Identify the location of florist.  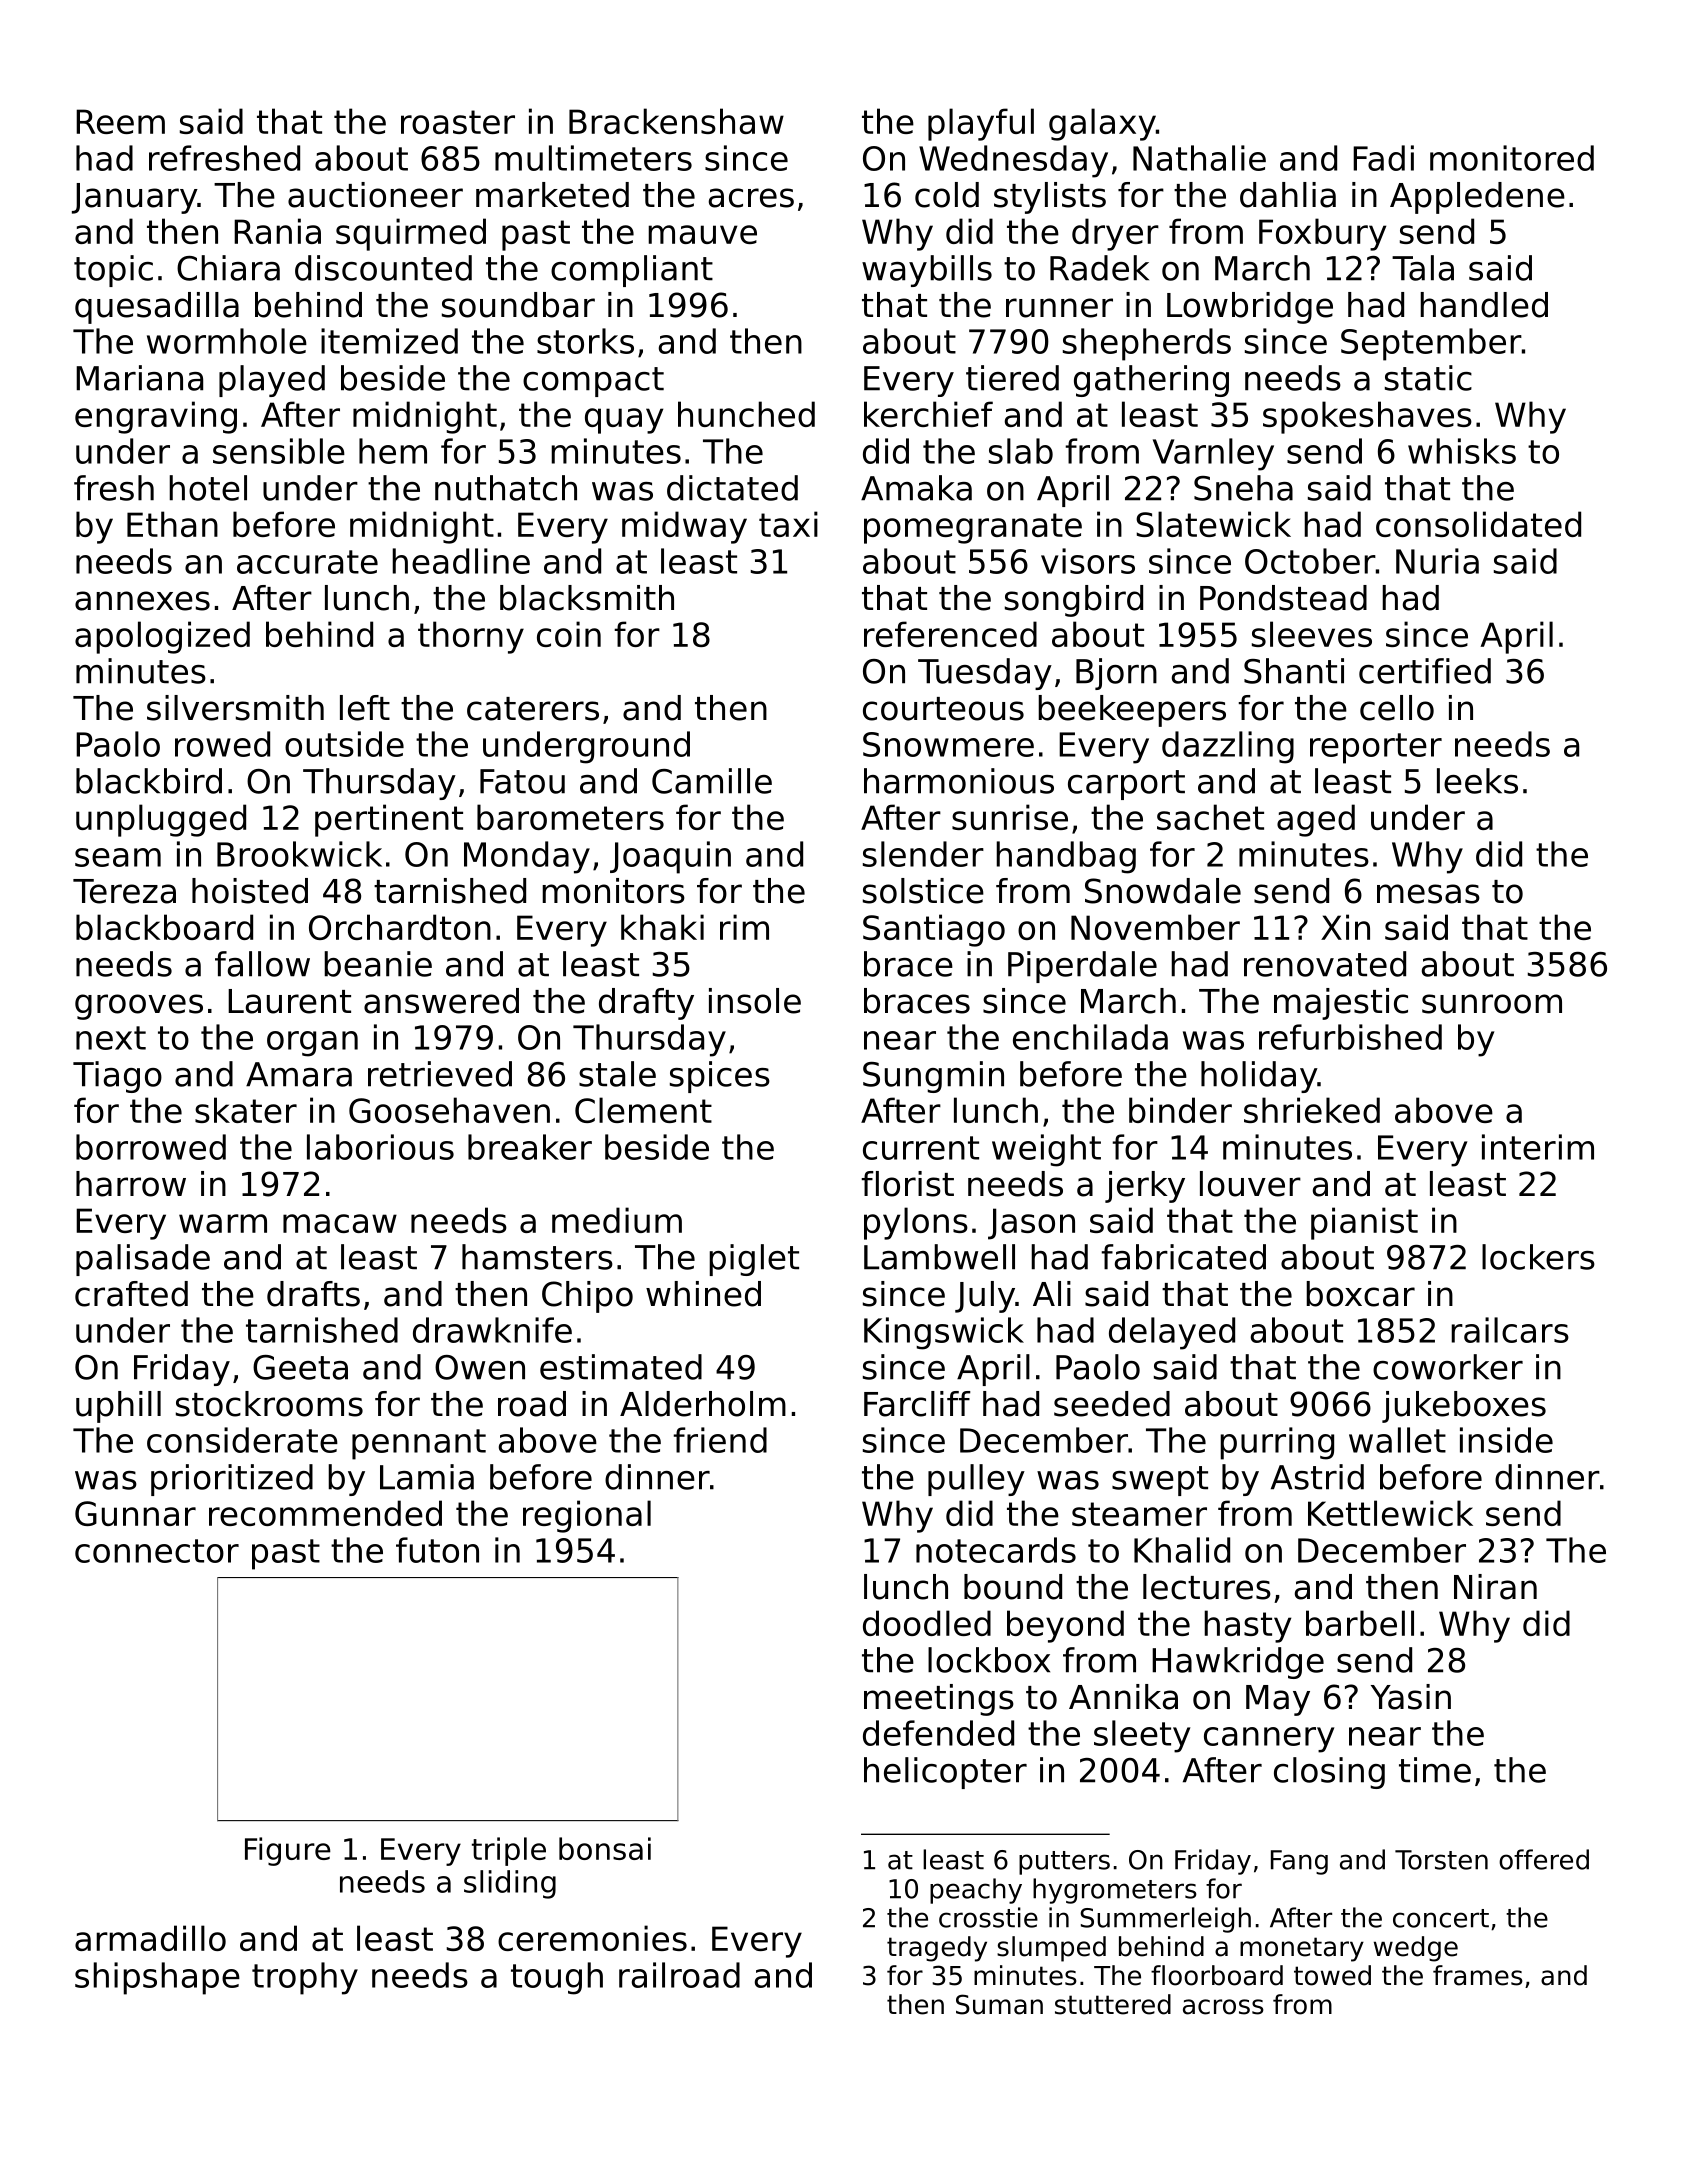
(907, 1184).
